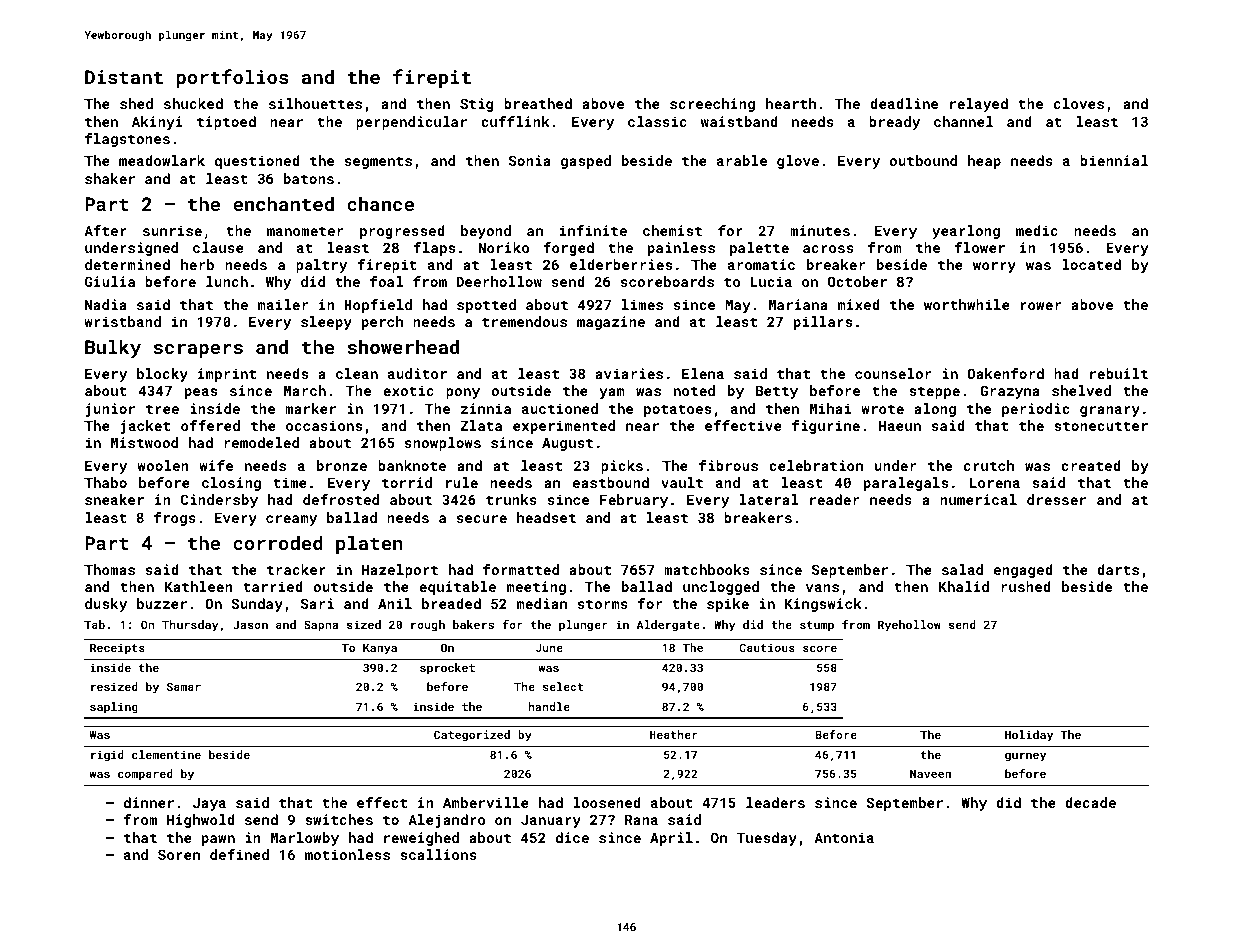 This screenshot has height=952, width=1233. Describe the element at coordinates (113, 349) in the screenshot. I see `Bulky` at that location.
